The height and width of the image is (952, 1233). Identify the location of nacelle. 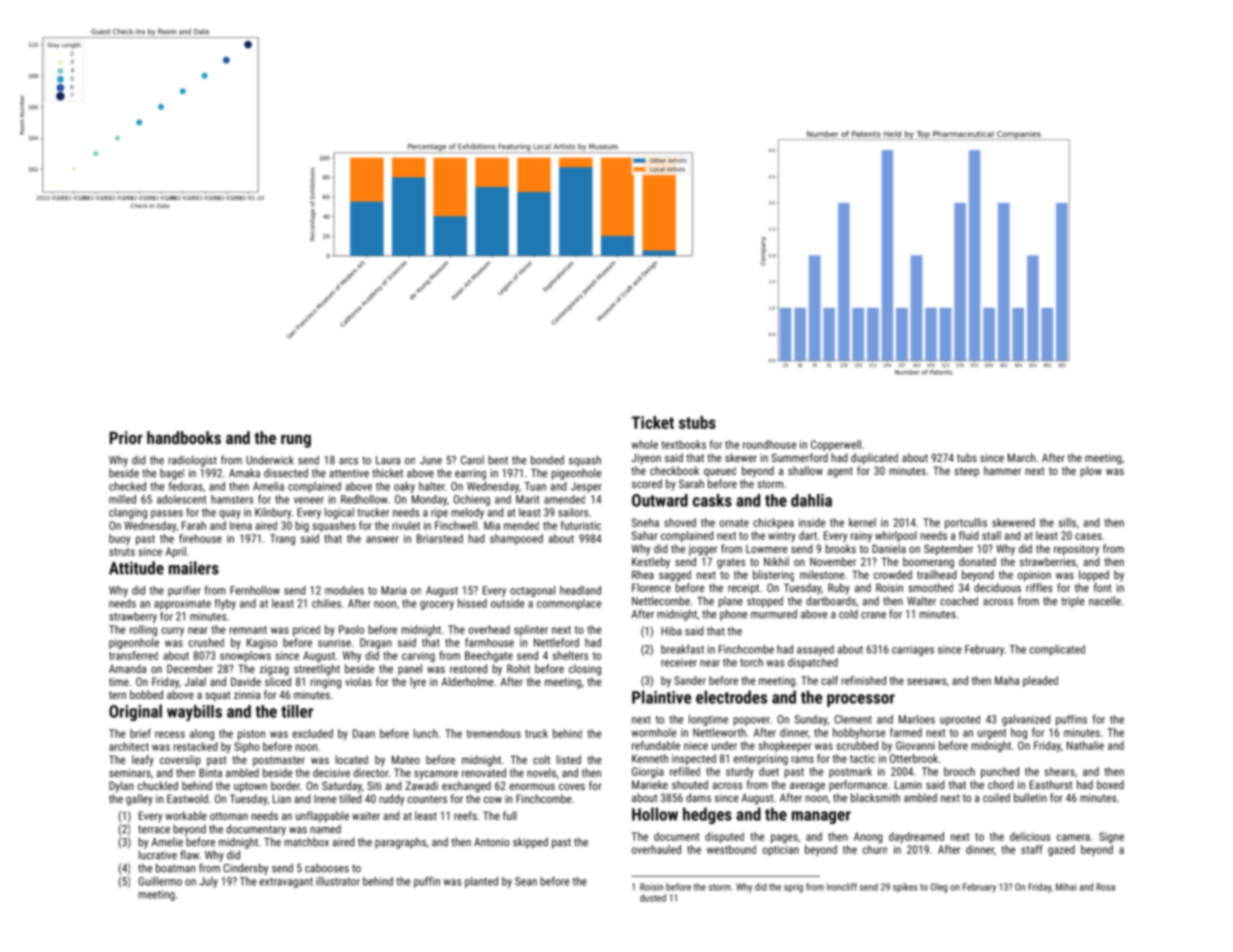
(1105, 601).
